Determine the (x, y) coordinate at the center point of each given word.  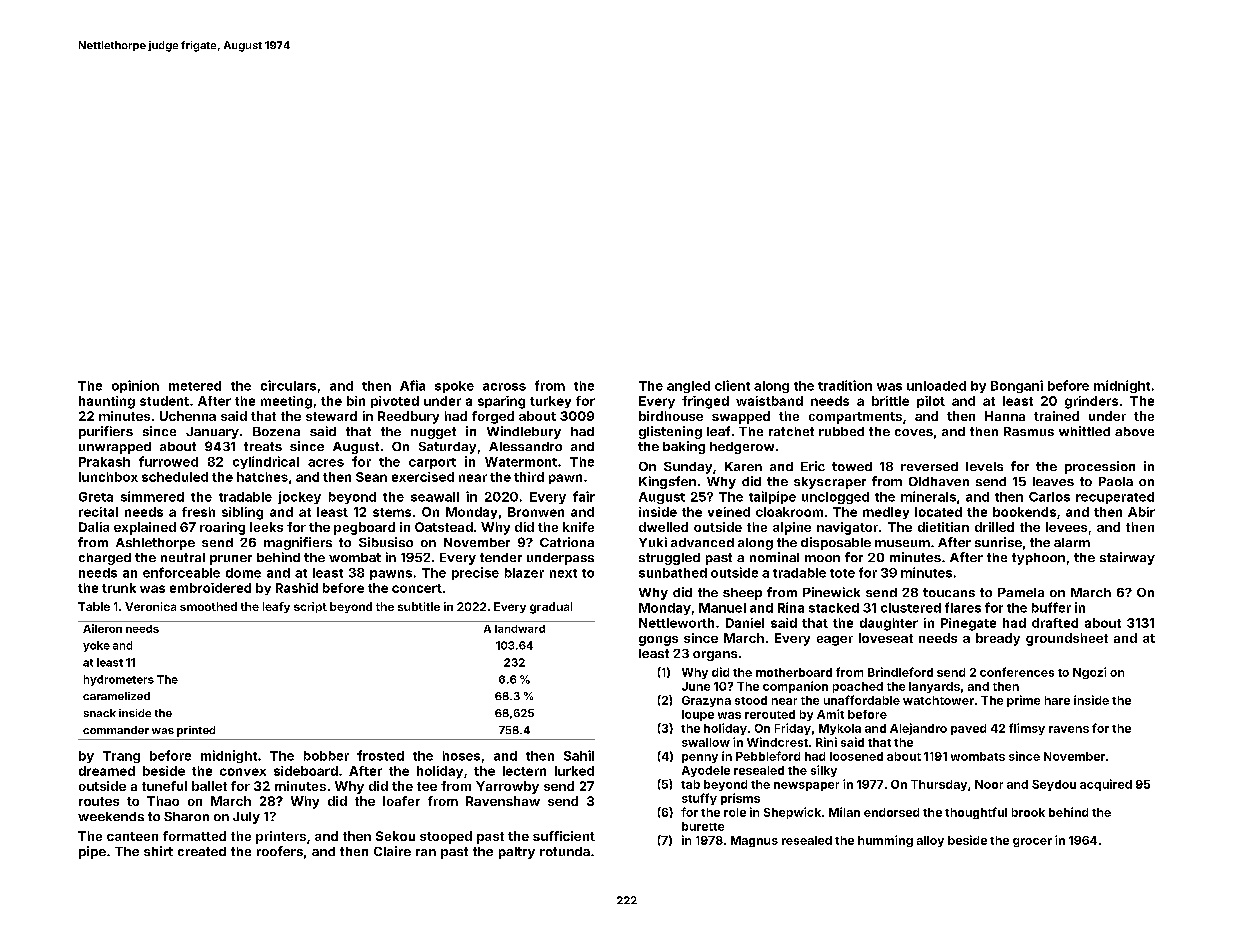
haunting (107, 402)
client (732, 385)
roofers (280, 851)
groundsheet (1067, 639)
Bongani (1017, 386)
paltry (517, 853)
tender (501, 557)
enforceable (181, 572)
